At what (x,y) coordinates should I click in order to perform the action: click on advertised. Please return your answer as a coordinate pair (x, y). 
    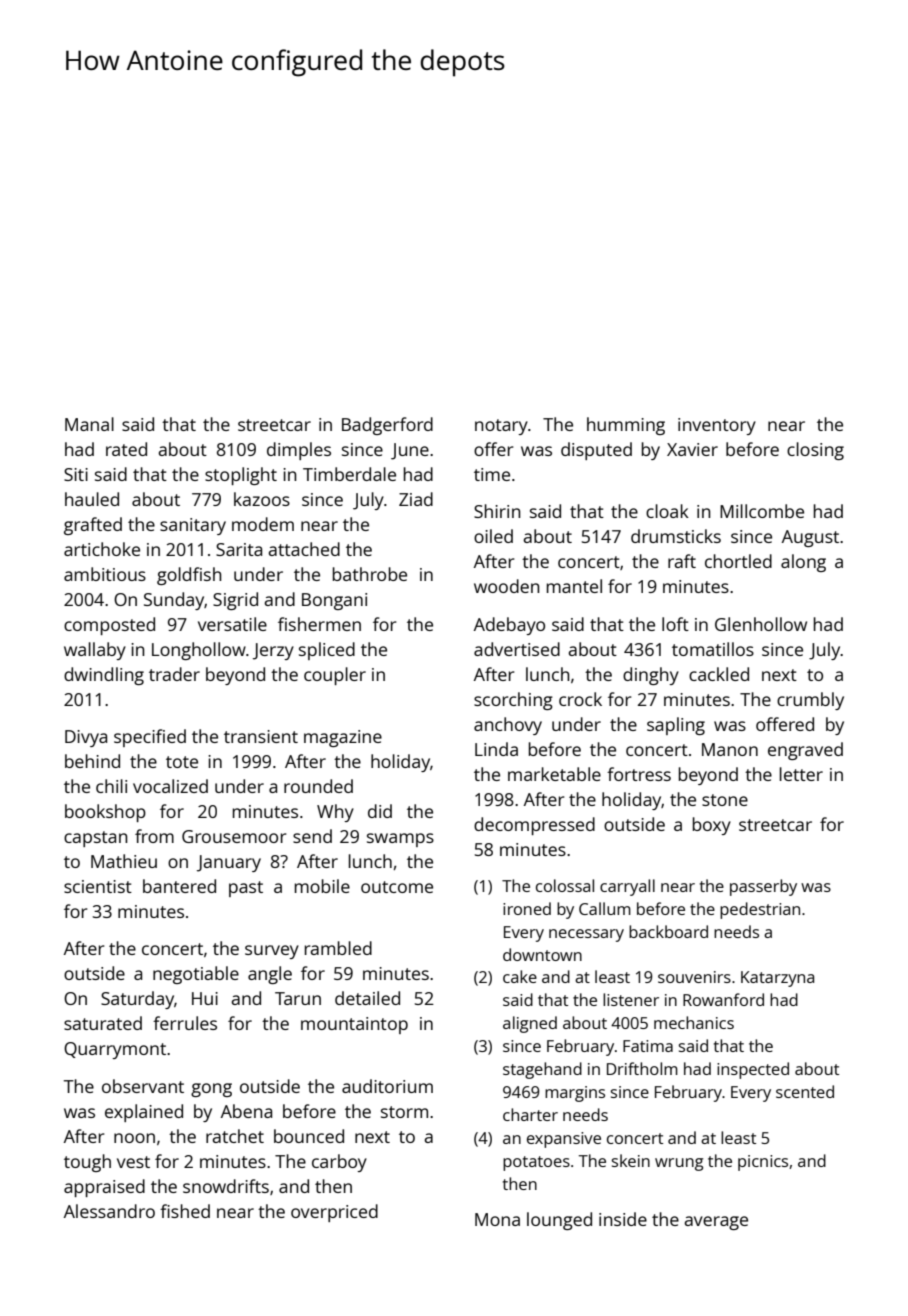
    Looking at the image, I should click on (517, 649).
